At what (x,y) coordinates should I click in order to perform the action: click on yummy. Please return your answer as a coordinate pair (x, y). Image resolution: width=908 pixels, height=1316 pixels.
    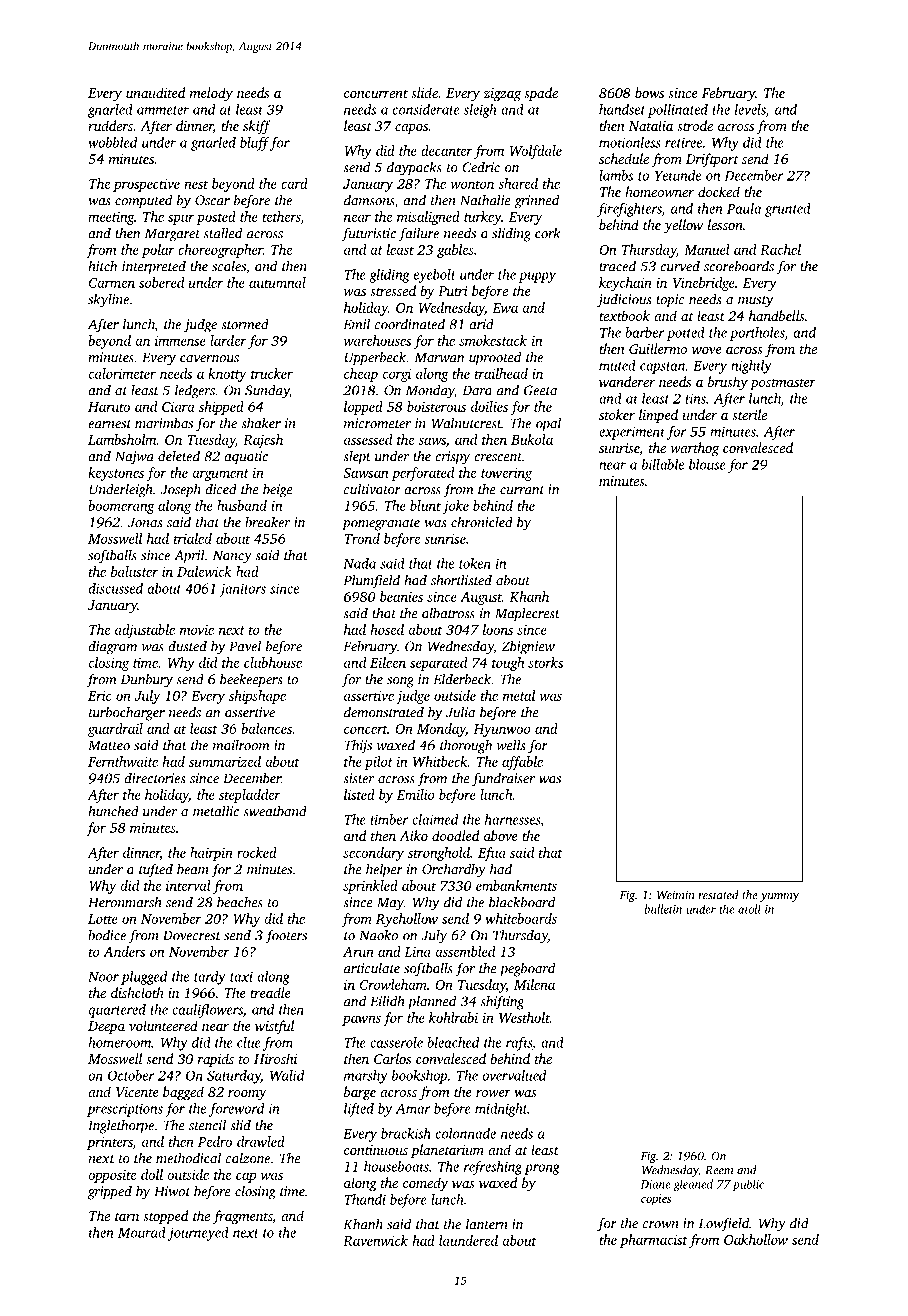
    Looking at the image, I should click on (779, 897).
